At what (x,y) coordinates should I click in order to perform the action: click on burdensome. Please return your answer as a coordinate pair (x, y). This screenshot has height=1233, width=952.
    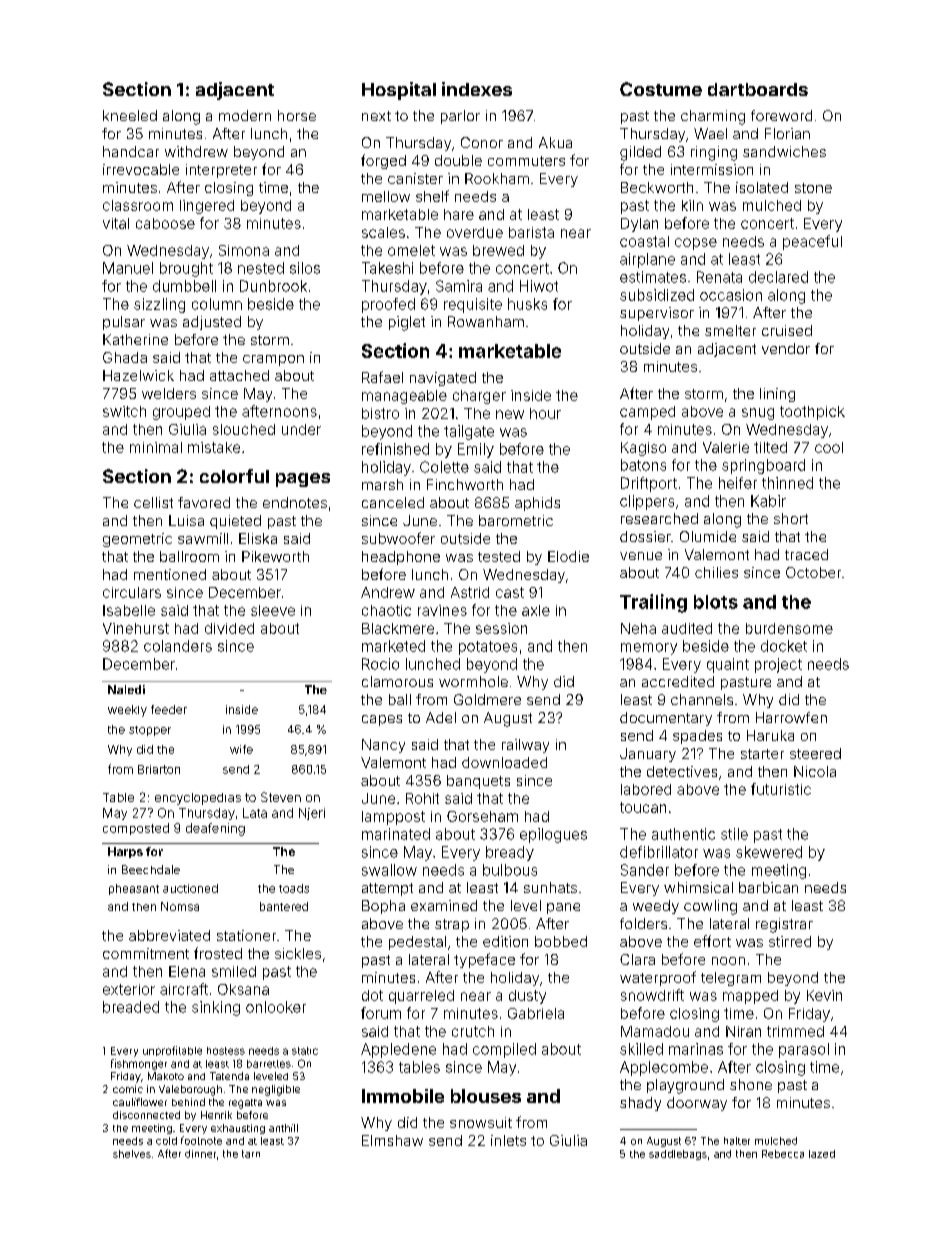
    Looking at the image, I should click on (789, 628).
